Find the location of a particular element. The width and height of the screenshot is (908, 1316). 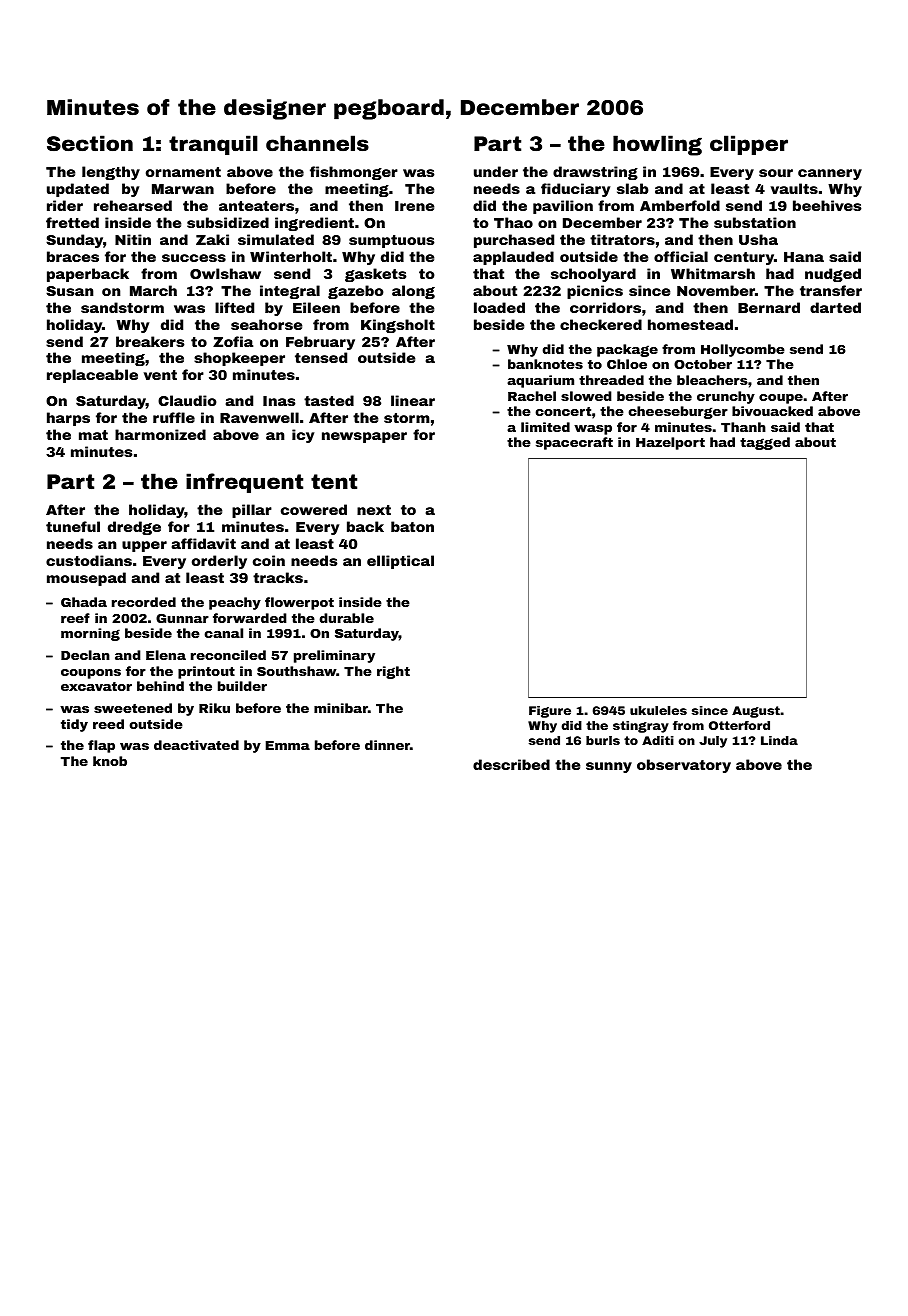

tagged is located at coordinates (765, 443).
